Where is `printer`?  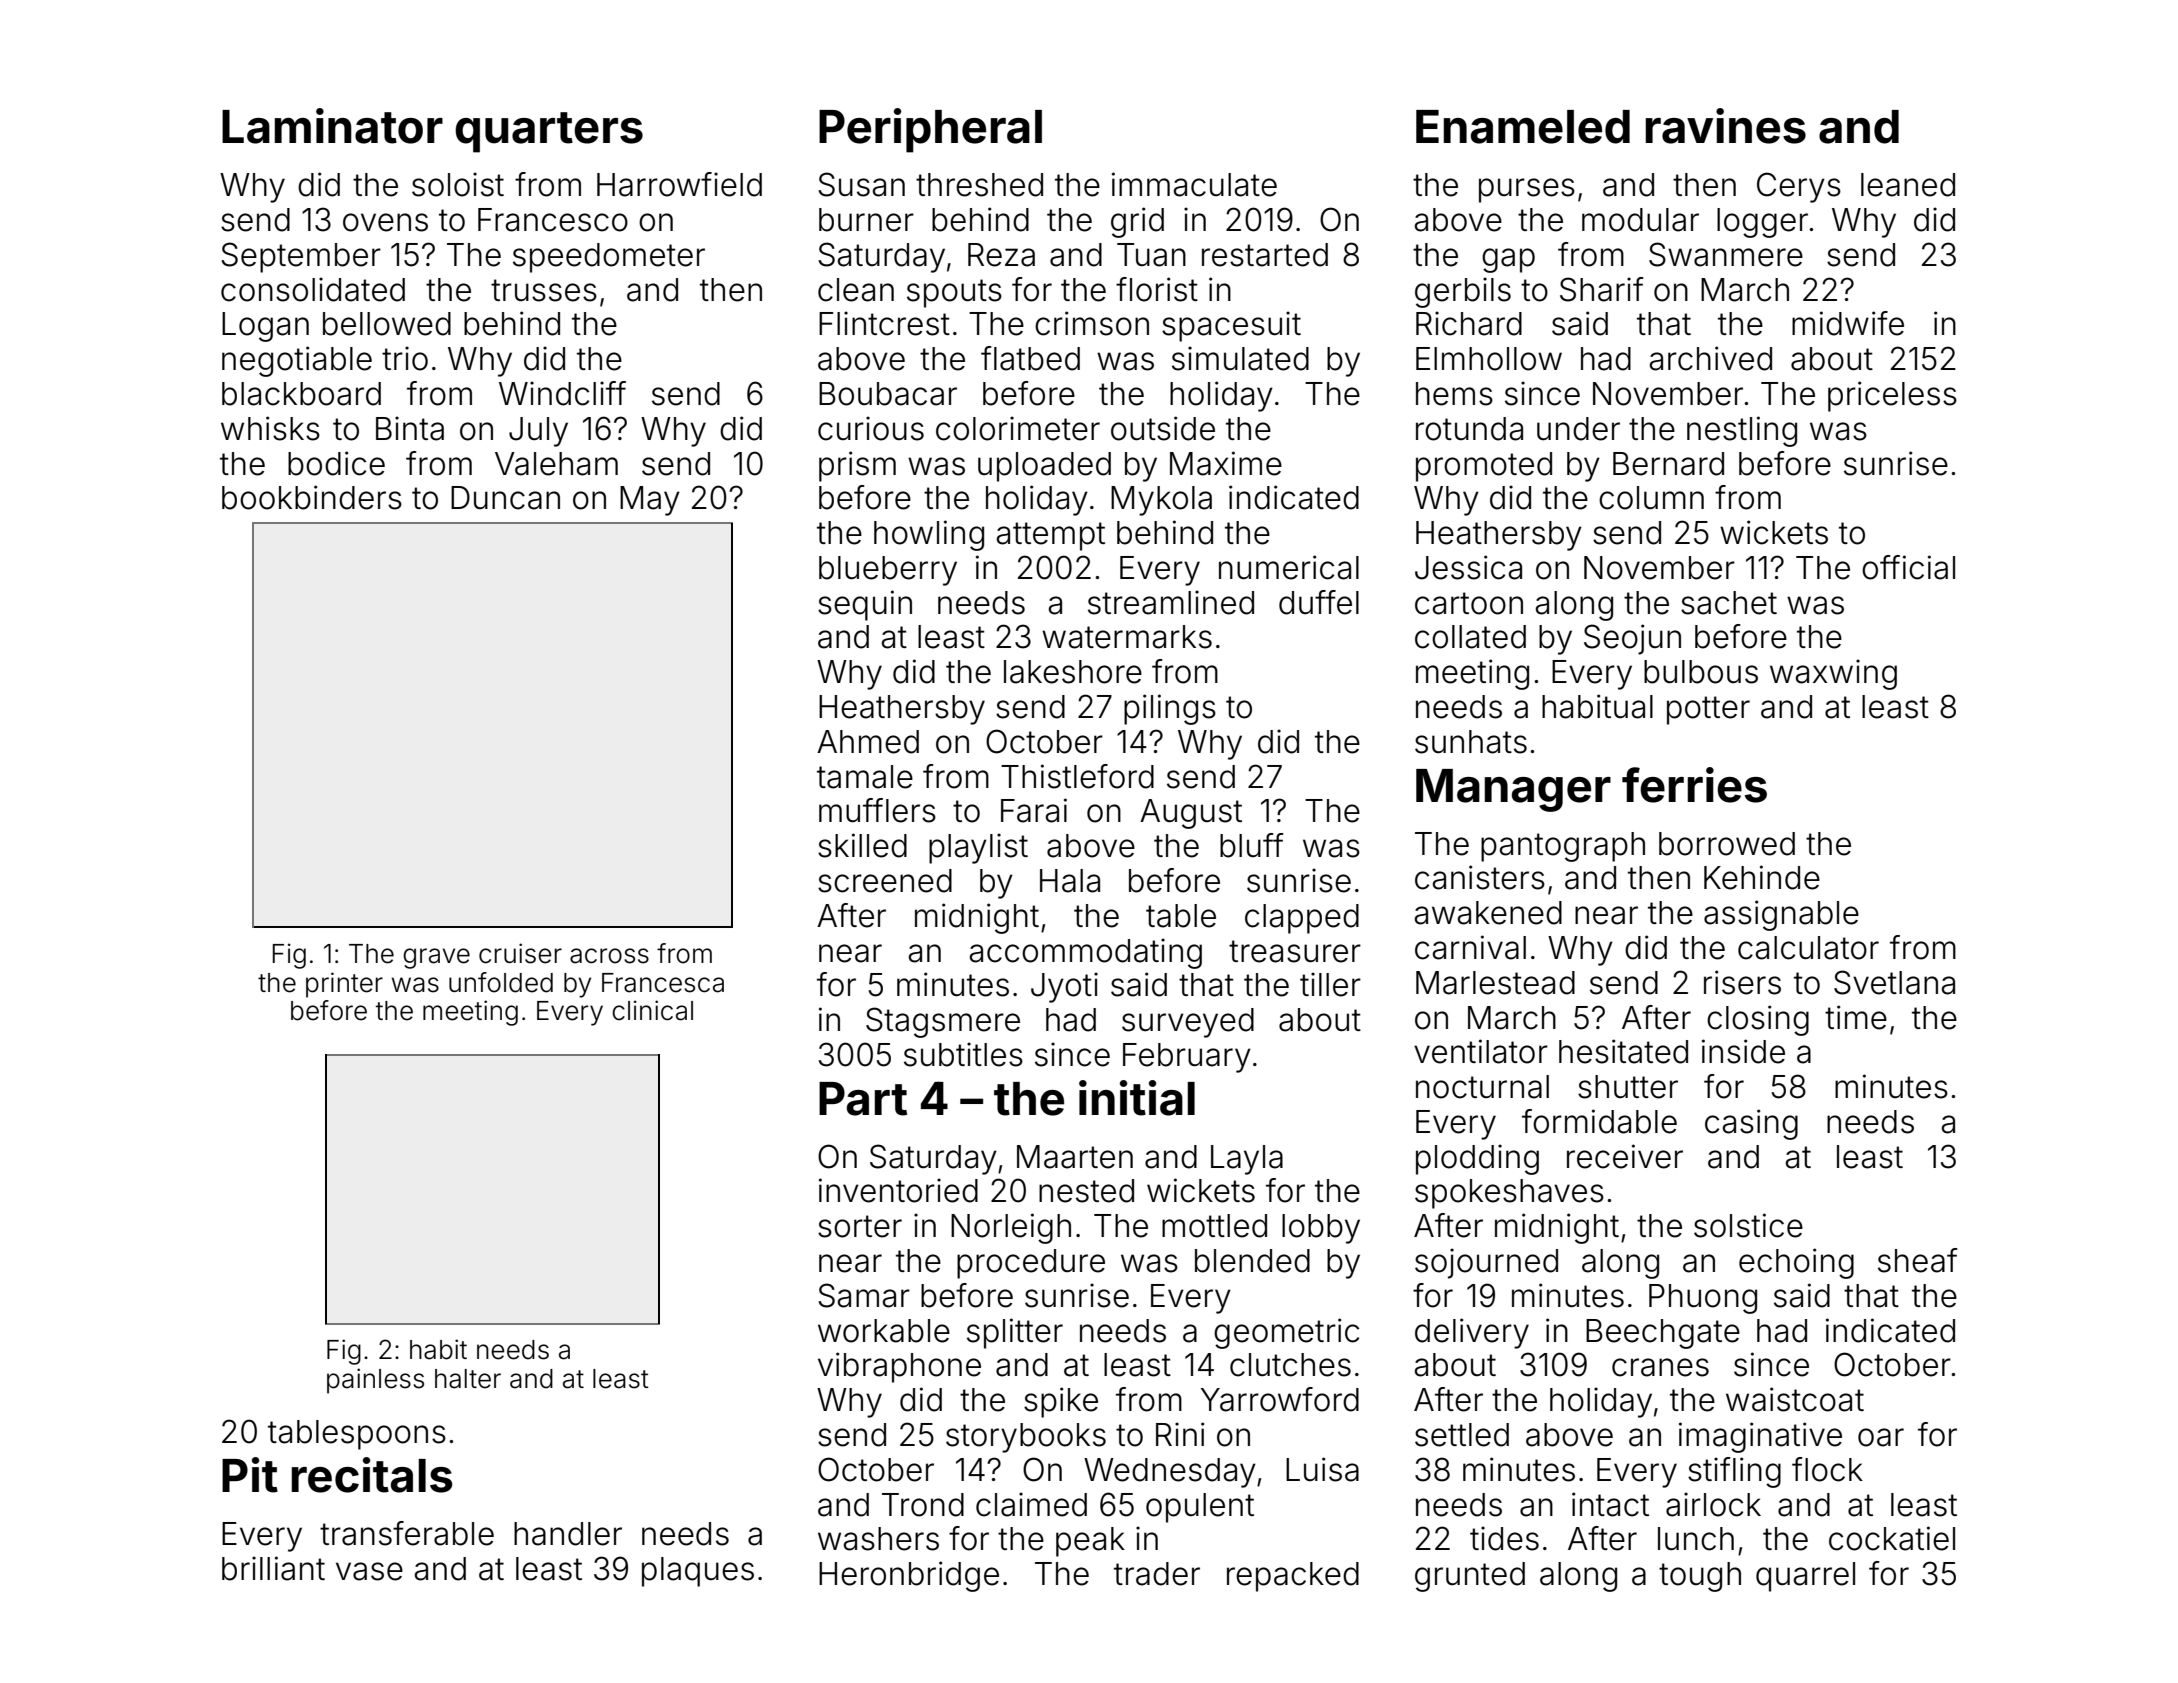
printer is located at coordinates (344, 985).
